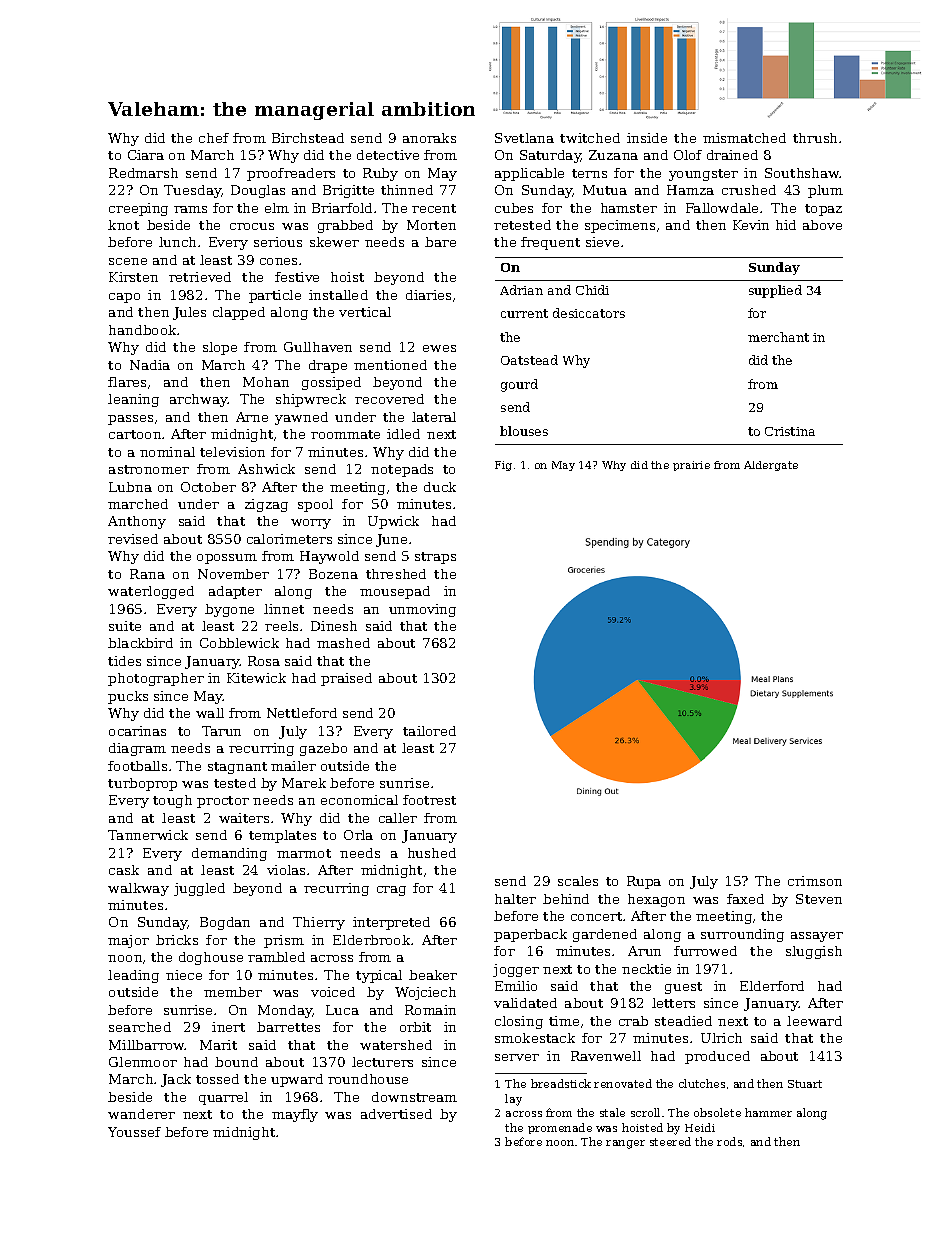  Describe the element at coordinates (428, 295) in the document. I see `diaries` at that location.
